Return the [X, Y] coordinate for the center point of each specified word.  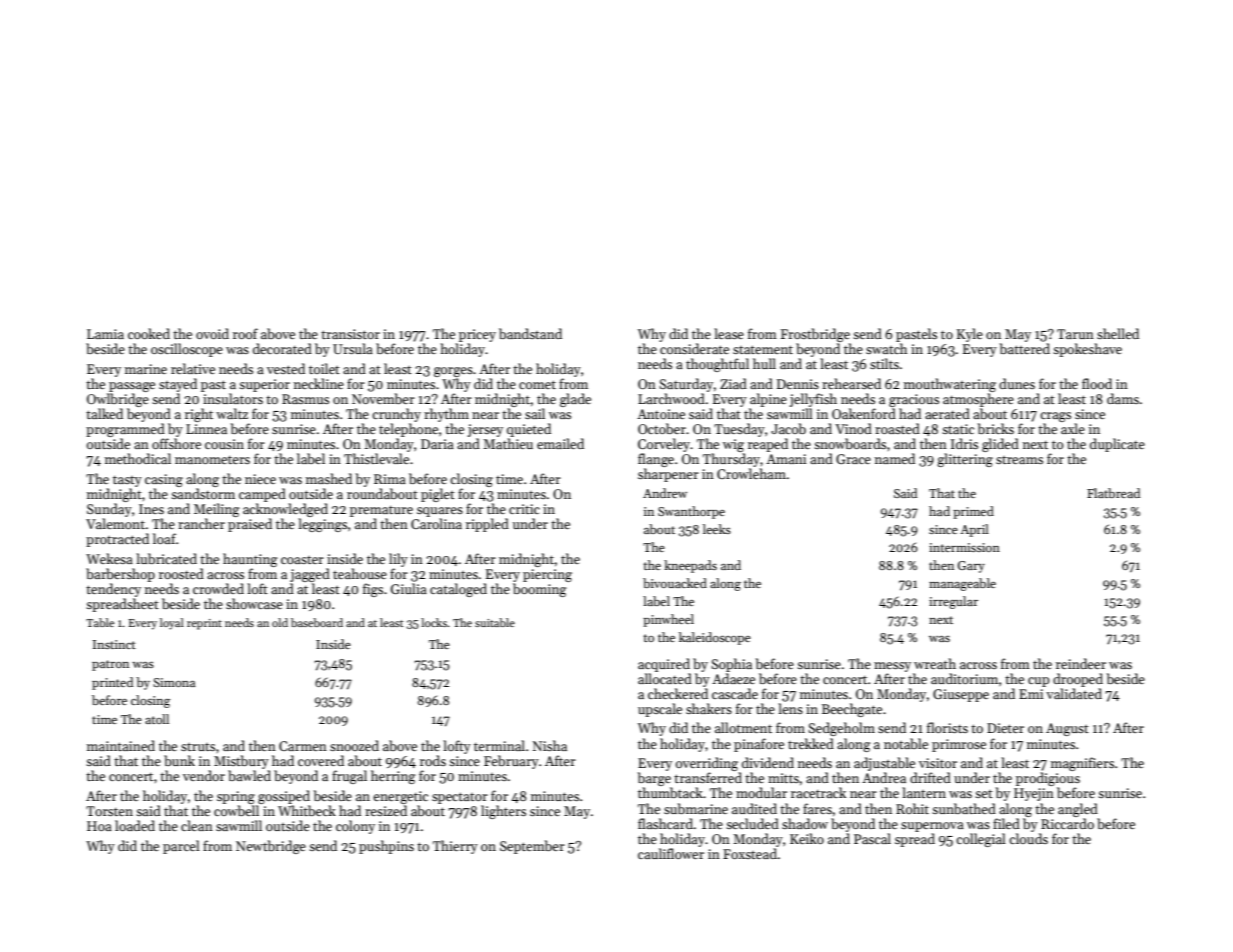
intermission [964, 547]
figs [373, 590]
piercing [547, 575]
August [1067, 729]
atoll [157, 719]
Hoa [99, 826]
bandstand [530, 333]
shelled [1118, 333]
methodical [138, 458]
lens [790, 708]
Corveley [664, 445]
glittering [965, 460]
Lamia [105, 334]
